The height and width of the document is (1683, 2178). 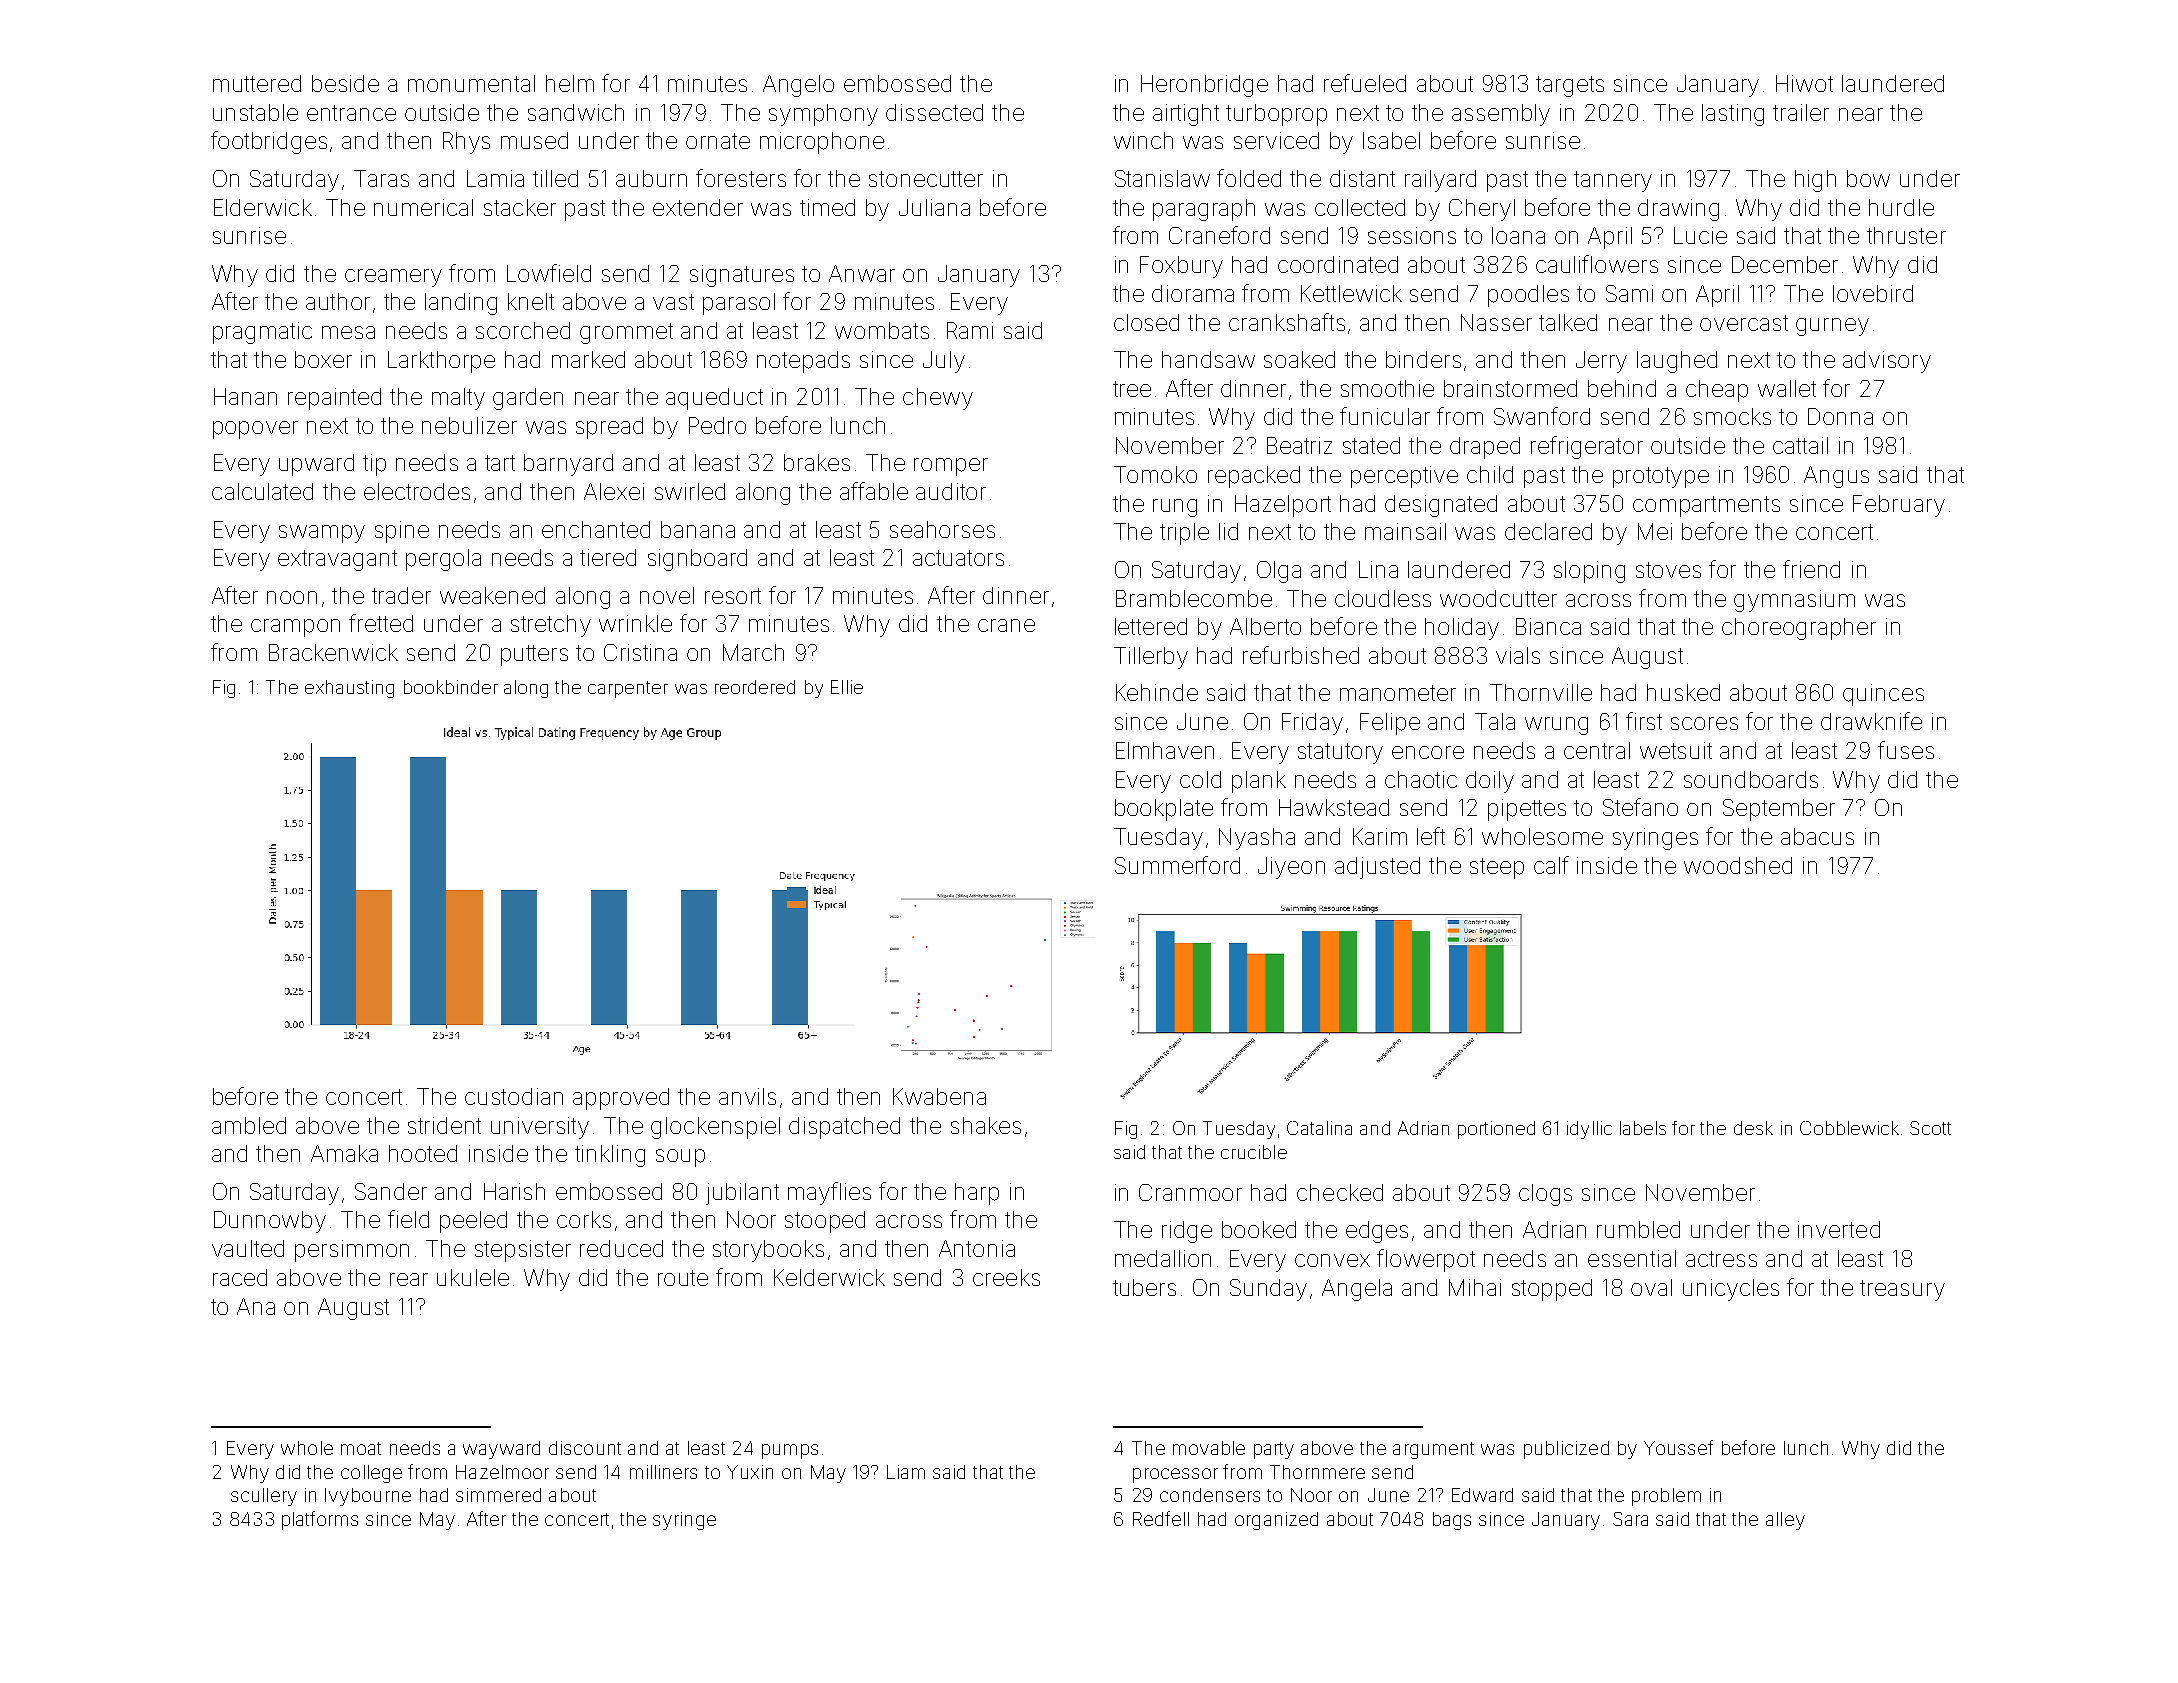 What do you see at coordinates (1597, 750) in the document?
I see `central` at bounding box center [1597, 750].
